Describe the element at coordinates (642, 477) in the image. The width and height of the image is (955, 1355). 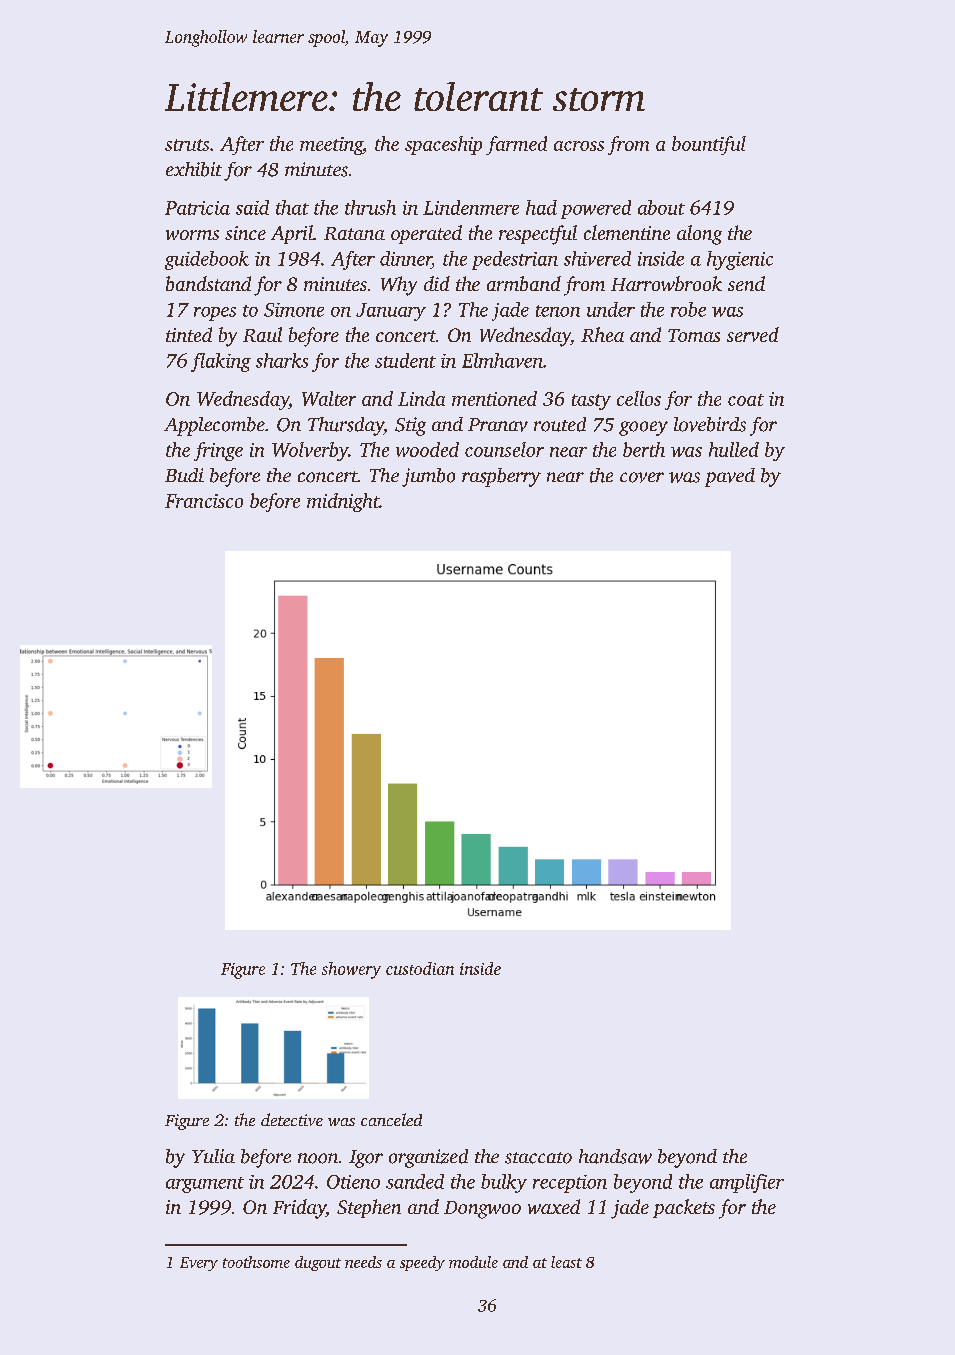
I see `cover` at that location.
